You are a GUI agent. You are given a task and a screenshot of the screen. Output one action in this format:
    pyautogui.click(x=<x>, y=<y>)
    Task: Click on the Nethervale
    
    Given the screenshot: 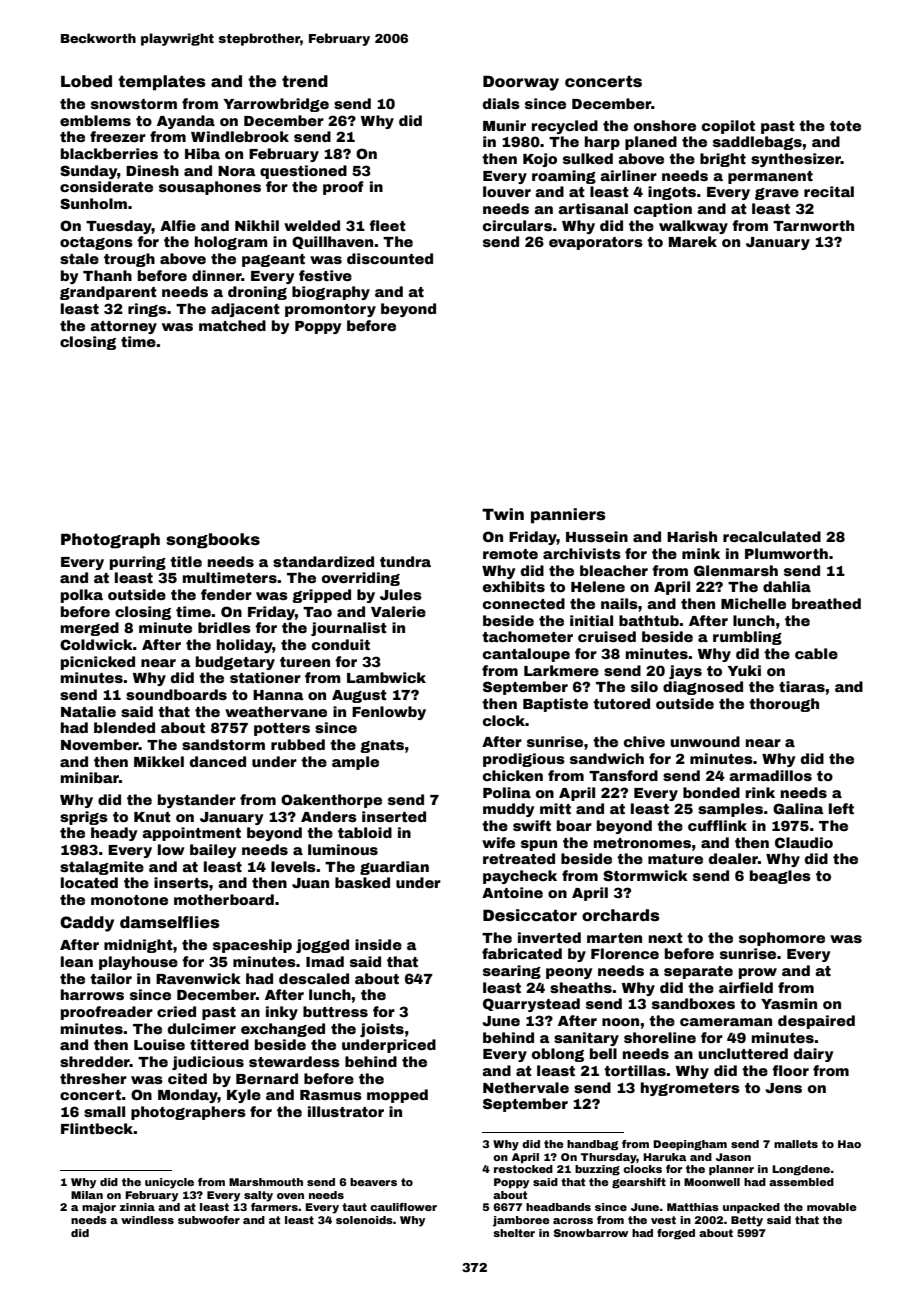 What is the action you would take?
    pyautogui.click(x=526, y=1087)
